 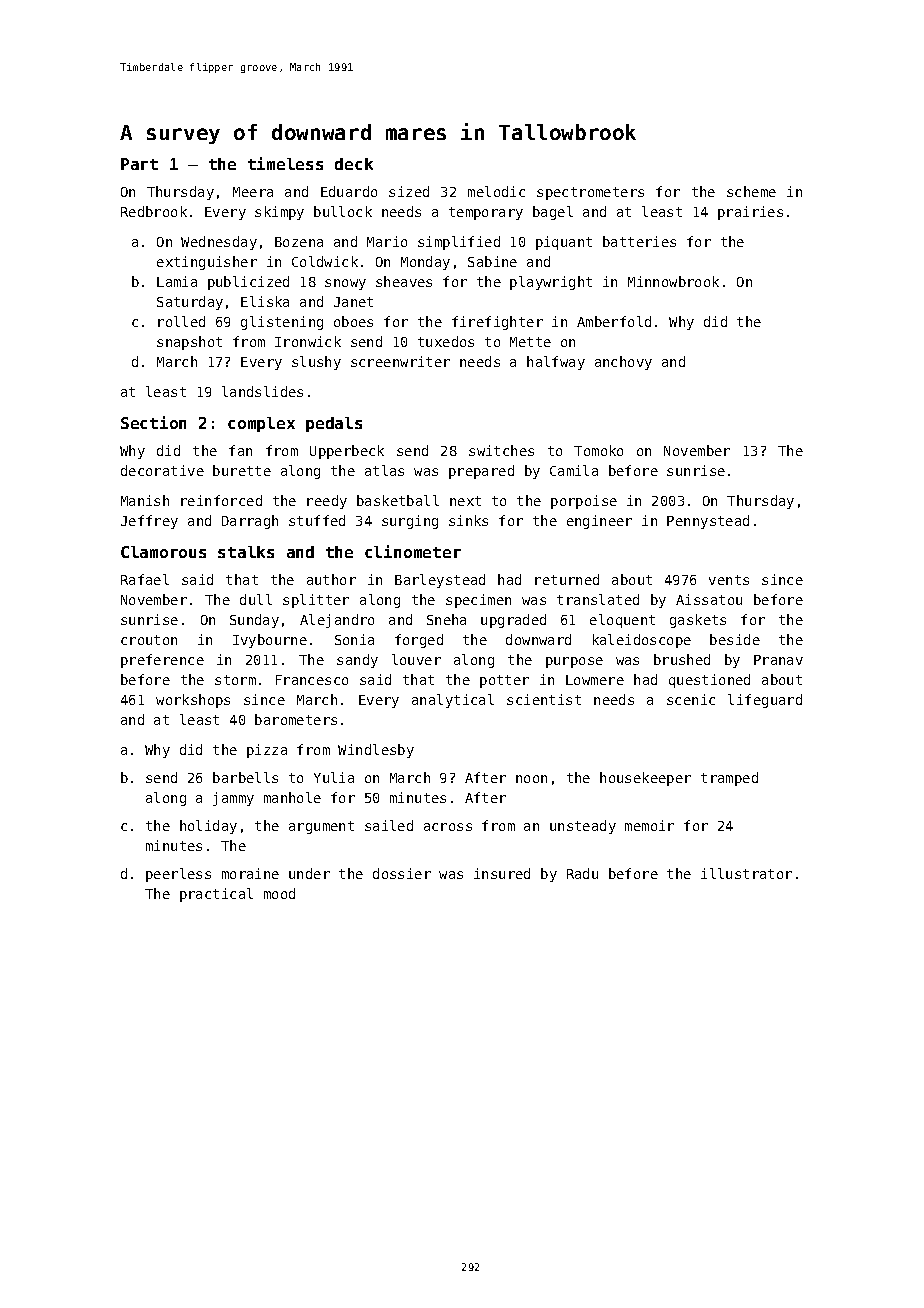 What do you see at coordinates (400, 361) in the screenshot?
I see `screenwriter` at bounding box center [400, 361].
